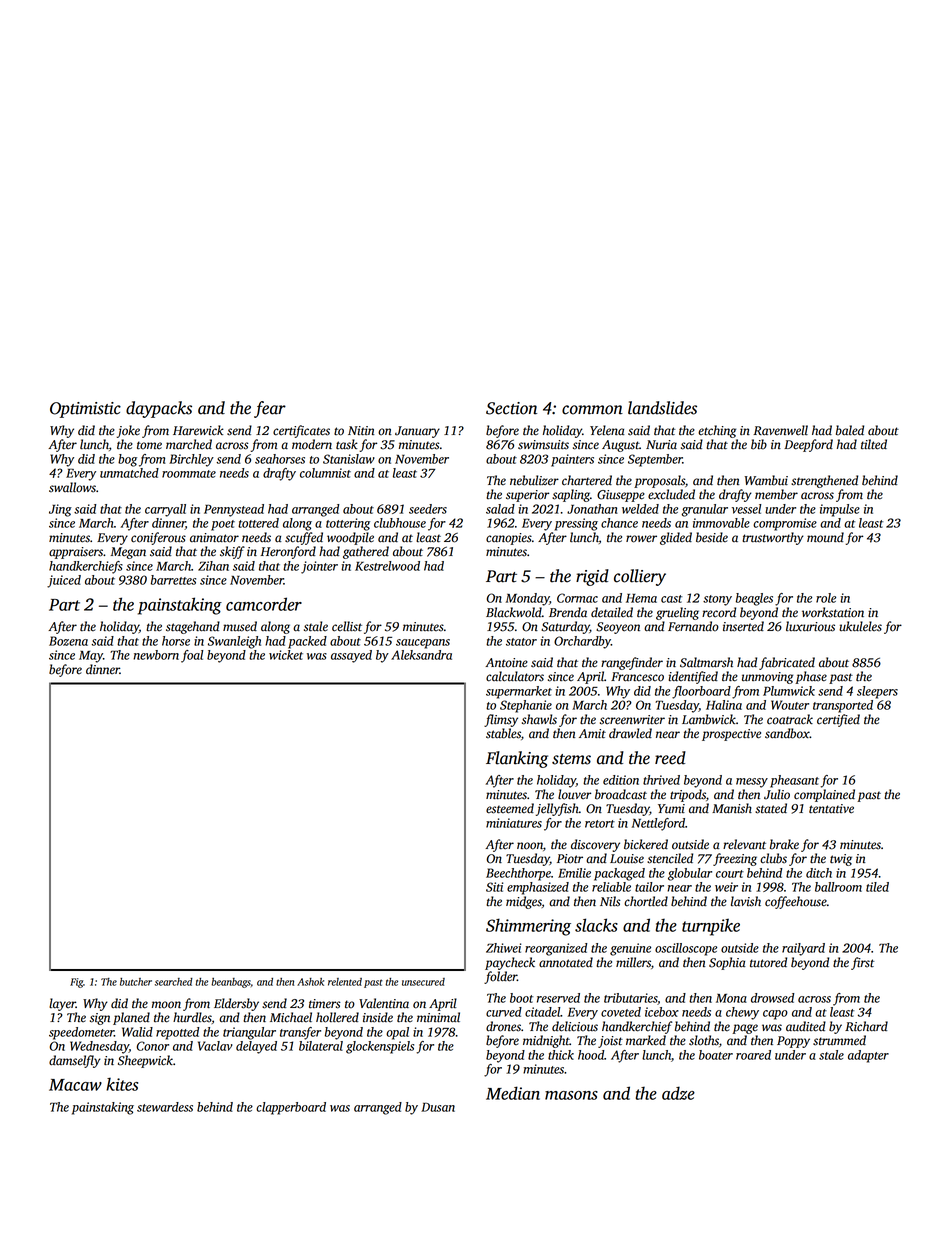 This screenshot has height=1233, width=952. I want to click on appraisers, so click(76, 553).
